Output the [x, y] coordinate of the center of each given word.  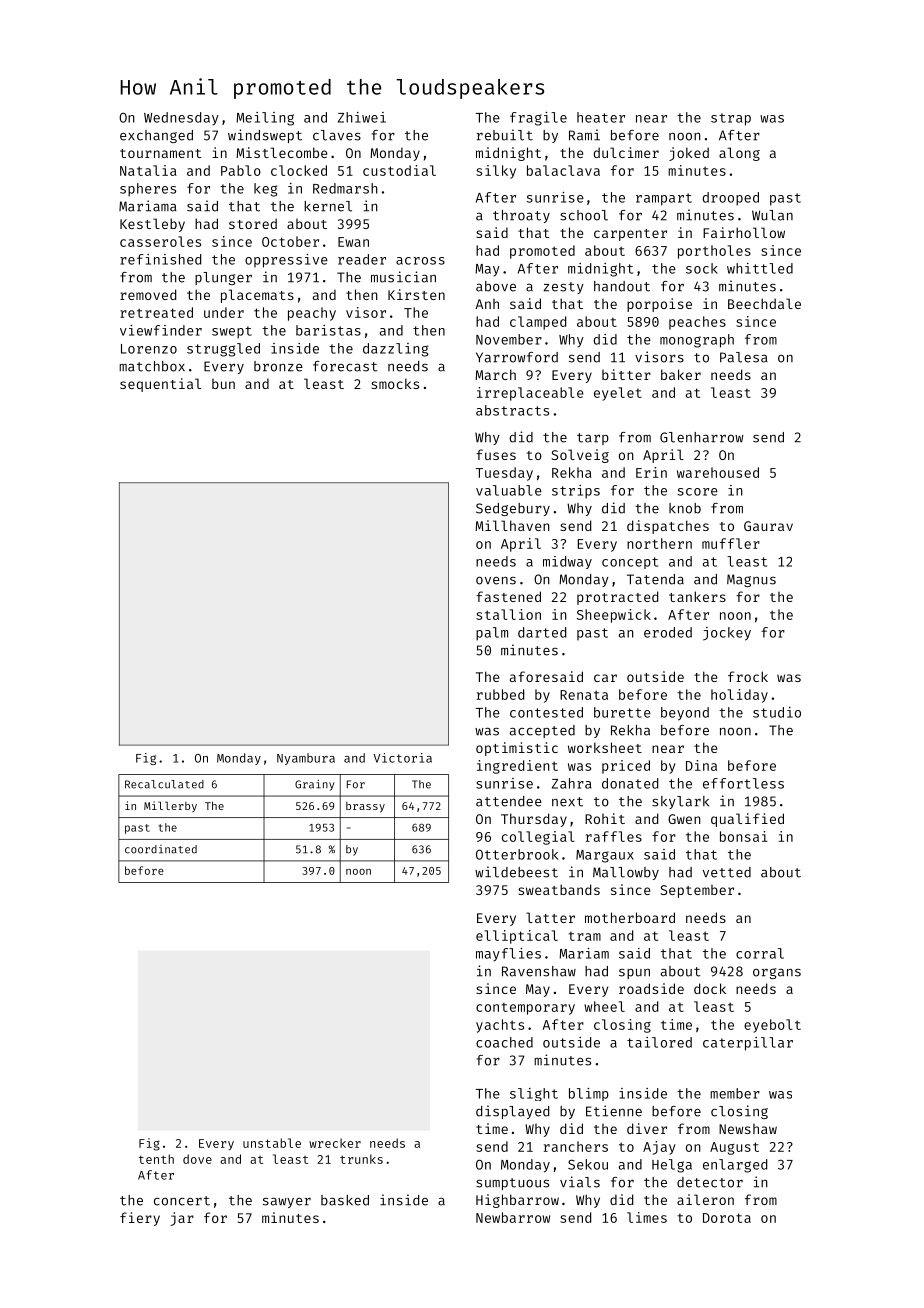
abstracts [512, 410]
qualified [747, 820]
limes [647, 1217]
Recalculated [164, 784]
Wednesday [181, 119]
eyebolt [772, 1026]
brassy [365, 807]
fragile [538, 119]
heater [601, 117]
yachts [500, 1026]
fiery [140, 1219]
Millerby [170, 806]
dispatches [668, 527]
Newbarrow [513, 1217]
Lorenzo [149, 349]
